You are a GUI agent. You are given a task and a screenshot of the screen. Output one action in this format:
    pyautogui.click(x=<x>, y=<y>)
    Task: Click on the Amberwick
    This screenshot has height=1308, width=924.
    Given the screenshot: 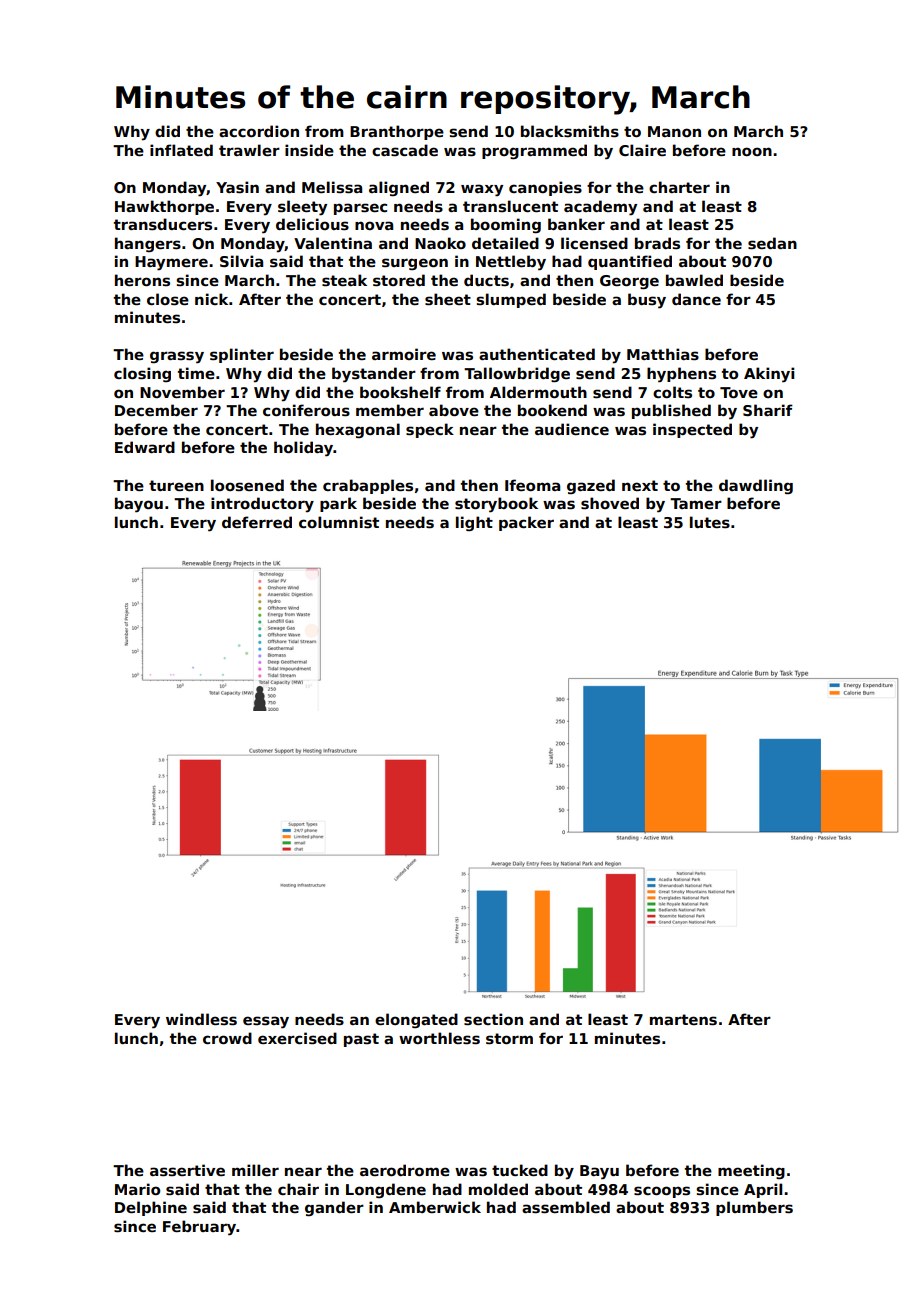 What is the action you would take?
    pyautogui.click(x=435, y=1207)
